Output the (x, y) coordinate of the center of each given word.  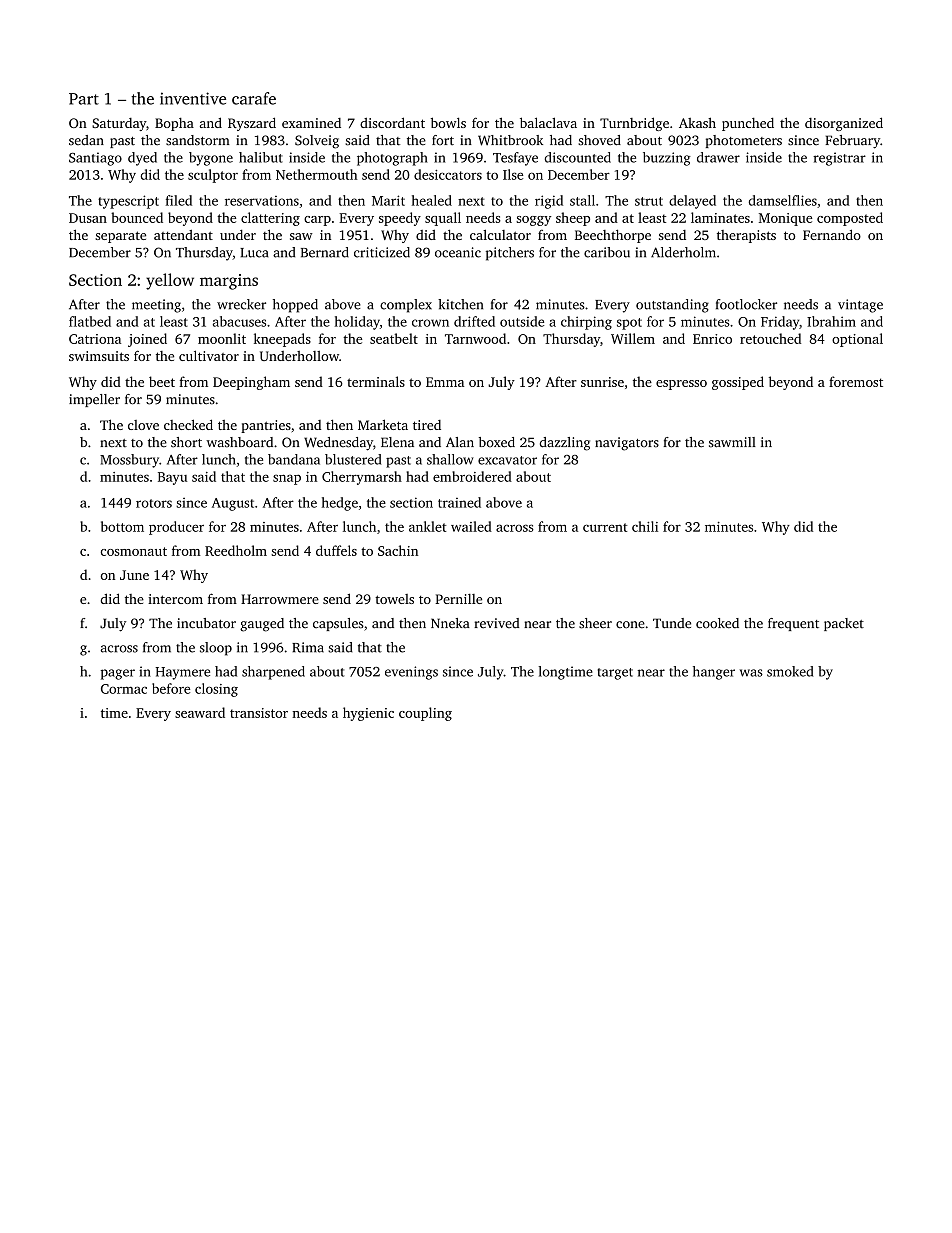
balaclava (548, 122)
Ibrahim (831, 321)
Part (84, 99)
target (615, 674)
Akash (697, 122)
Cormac (124, 689)
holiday (357, 323)
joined (147, 340)
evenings (411, 673)
